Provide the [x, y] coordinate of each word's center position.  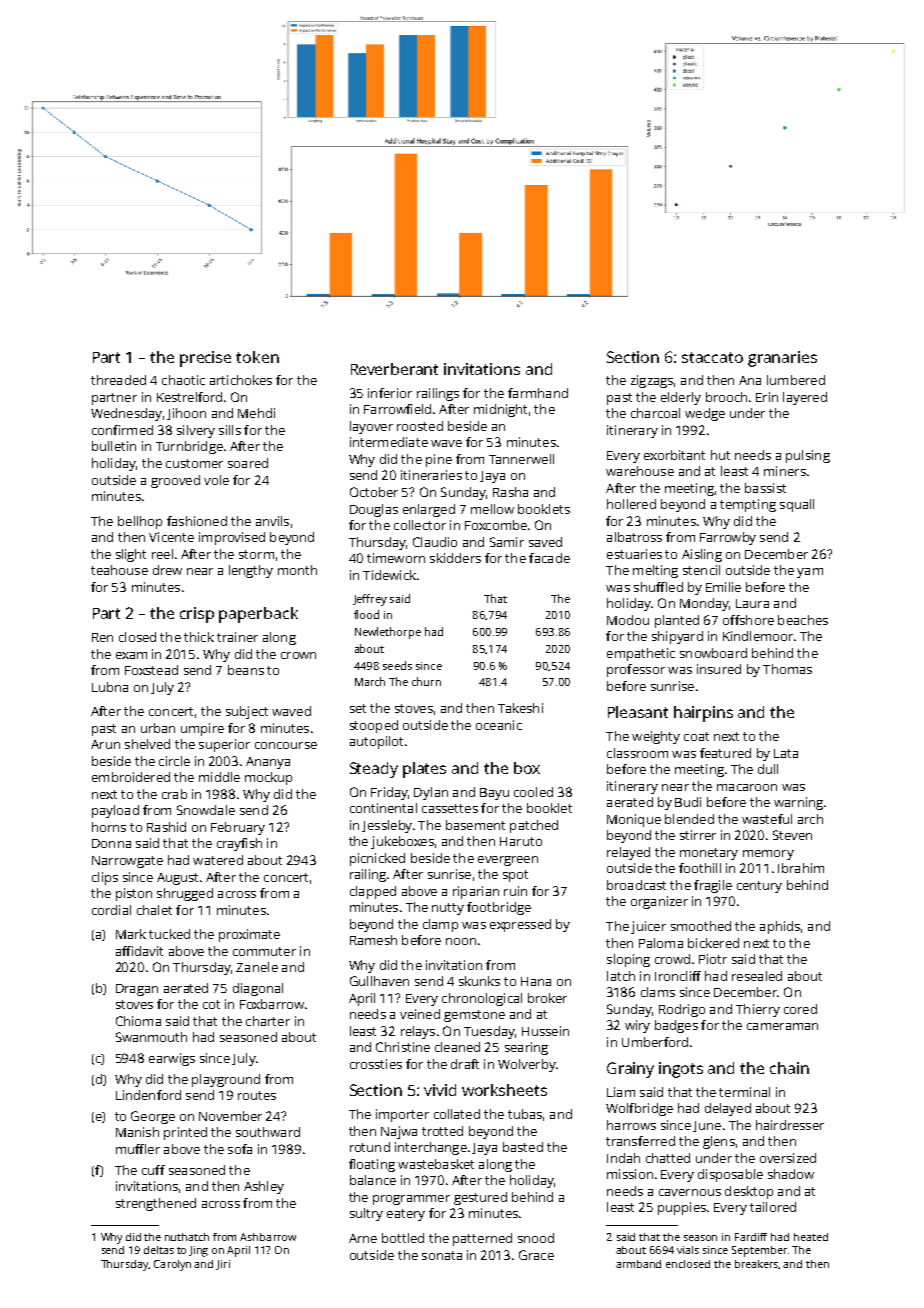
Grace [536, 1255]
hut [720, 455]
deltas [159, 1250]
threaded [118, 380]
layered [805, 398]
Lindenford [148, 1095]
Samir [507, 542]
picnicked [377, 859]
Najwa [399, 1132]
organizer [659, 902]
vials [688, 1250]
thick [199, 637]
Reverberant [394, 369]
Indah [623, 1158]
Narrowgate [127, 862]
